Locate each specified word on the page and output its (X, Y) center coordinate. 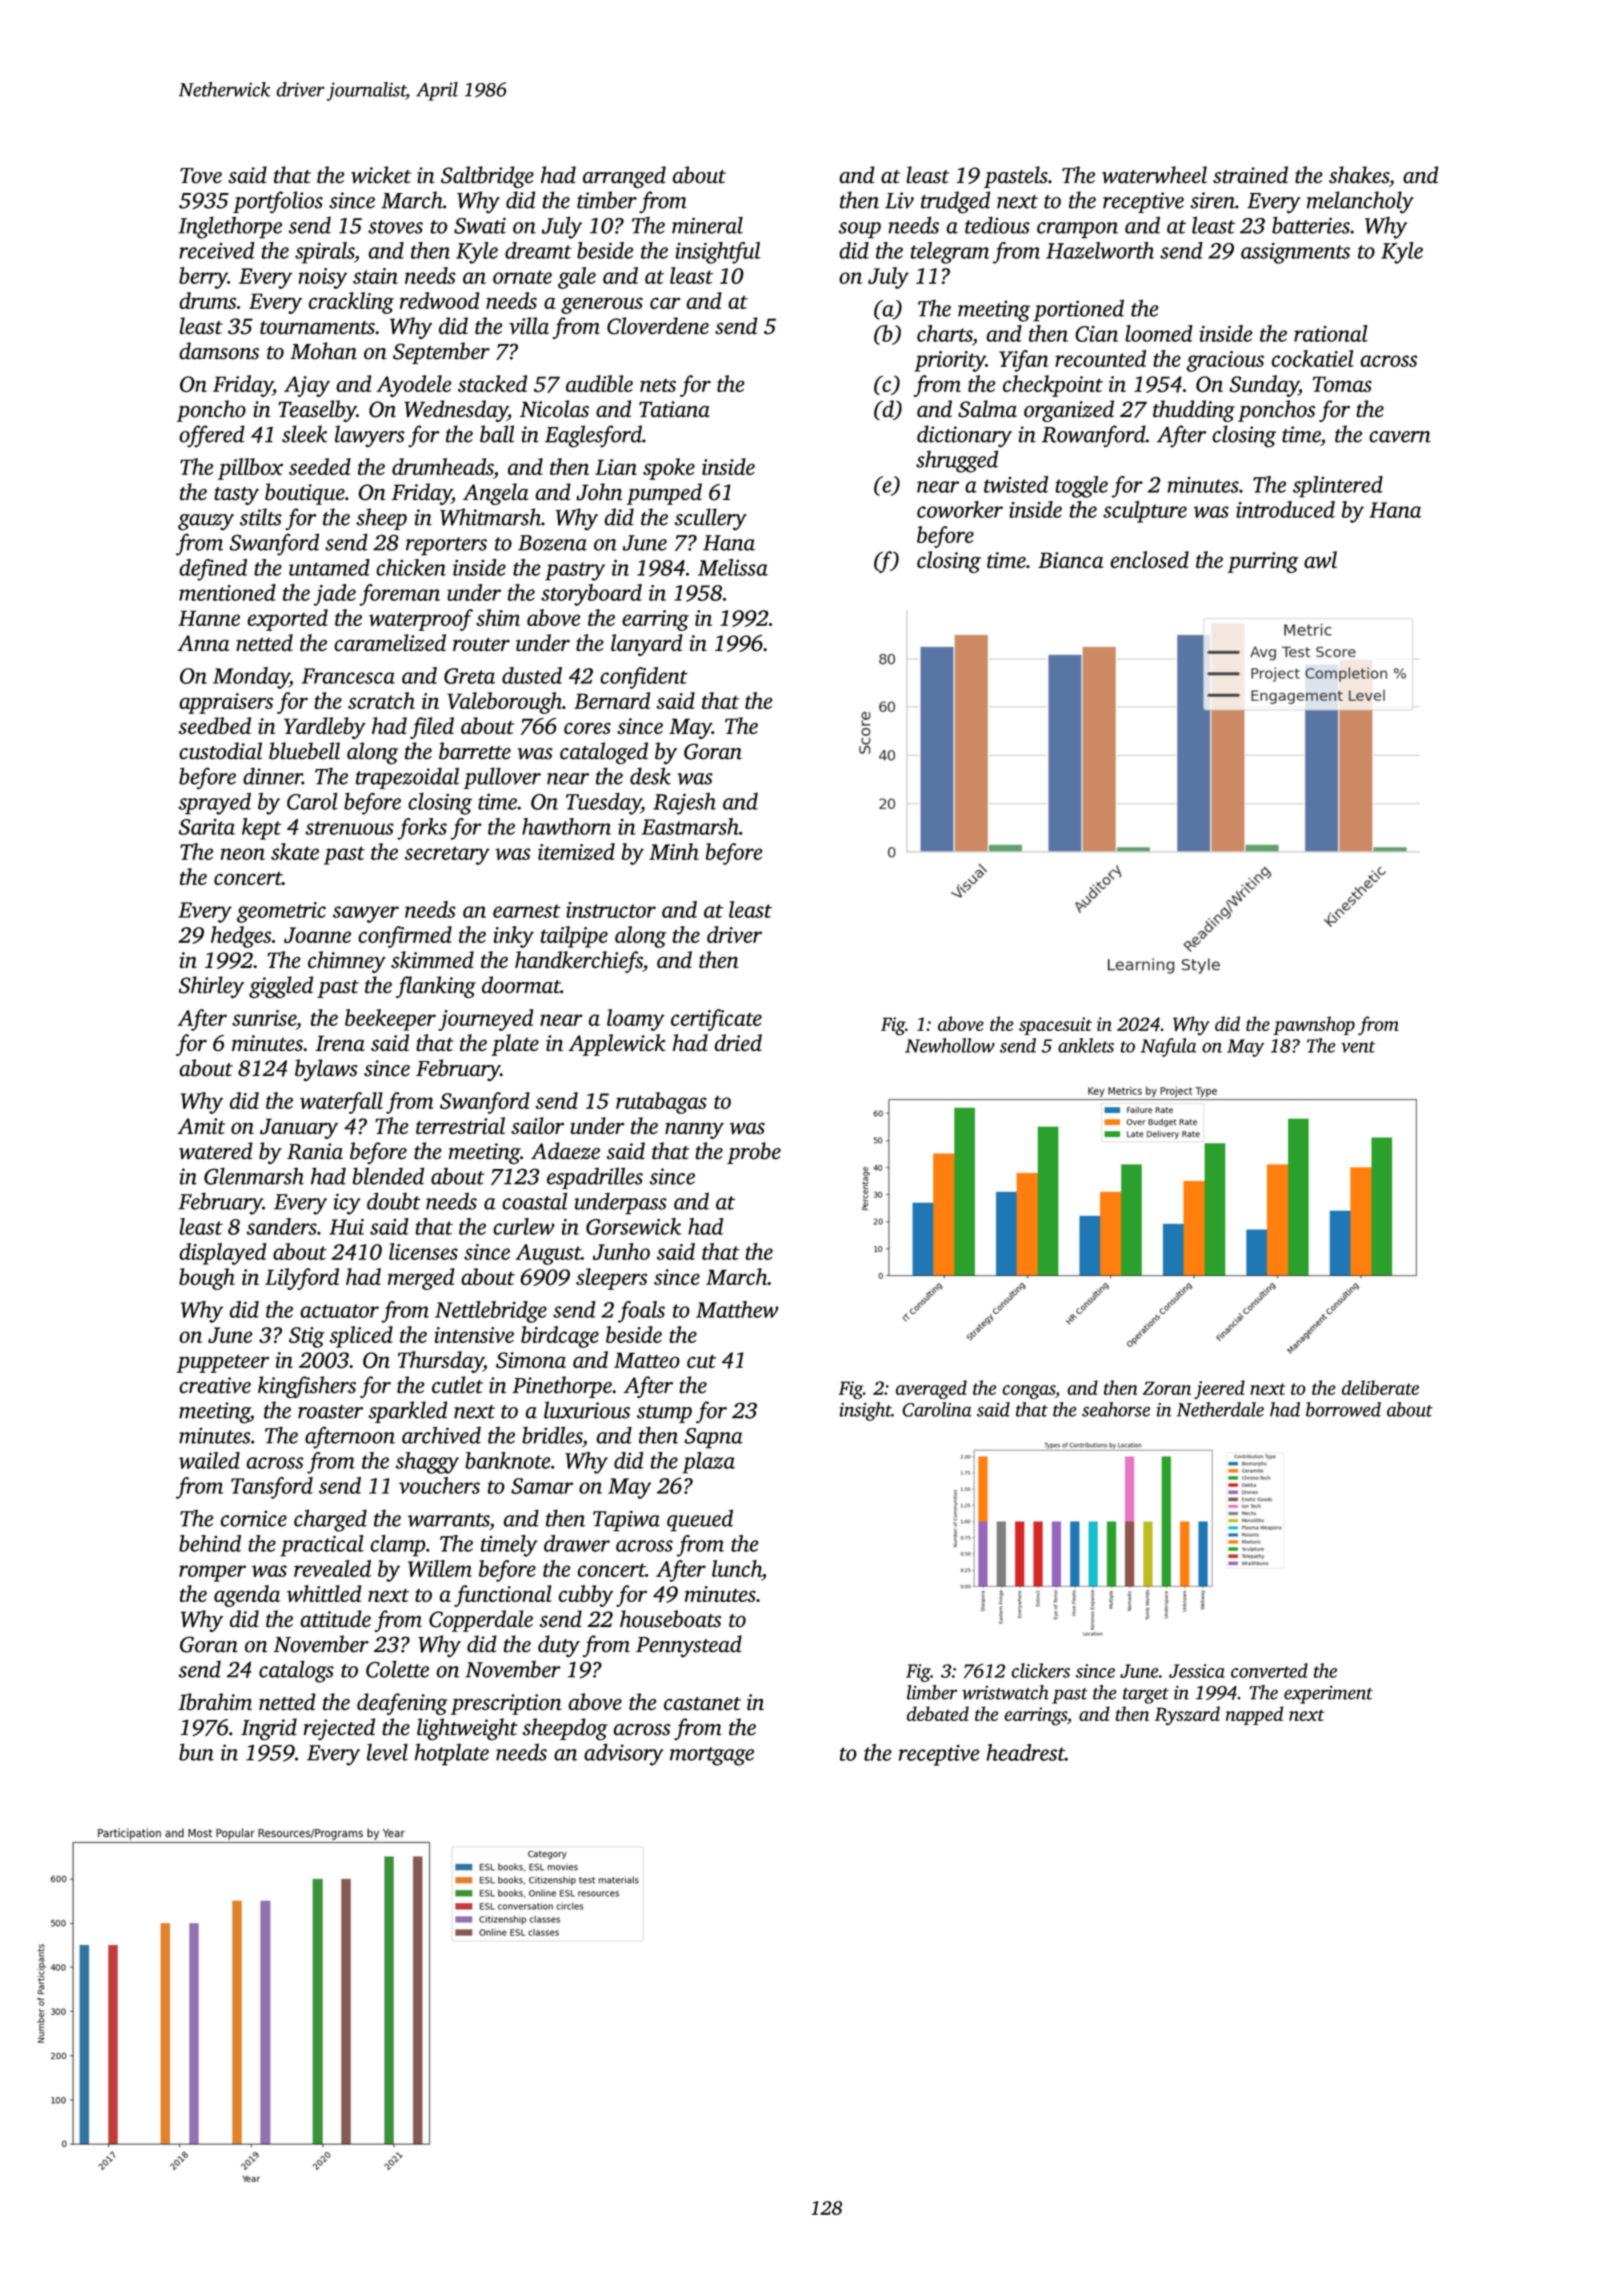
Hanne (209, 618)
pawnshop (1314, 1025)
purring (1263, 562)
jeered (1219, 1389)
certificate (716, 1020)
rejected (339, 1729)
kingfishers (307, 1387)
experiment (1328, 1695)
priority (950, 361)
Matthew (737, 1309)
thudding (1194, 411)
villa (529, 326)
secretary (447, 855)
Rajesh (684, 803)
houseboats (670, 1619)
